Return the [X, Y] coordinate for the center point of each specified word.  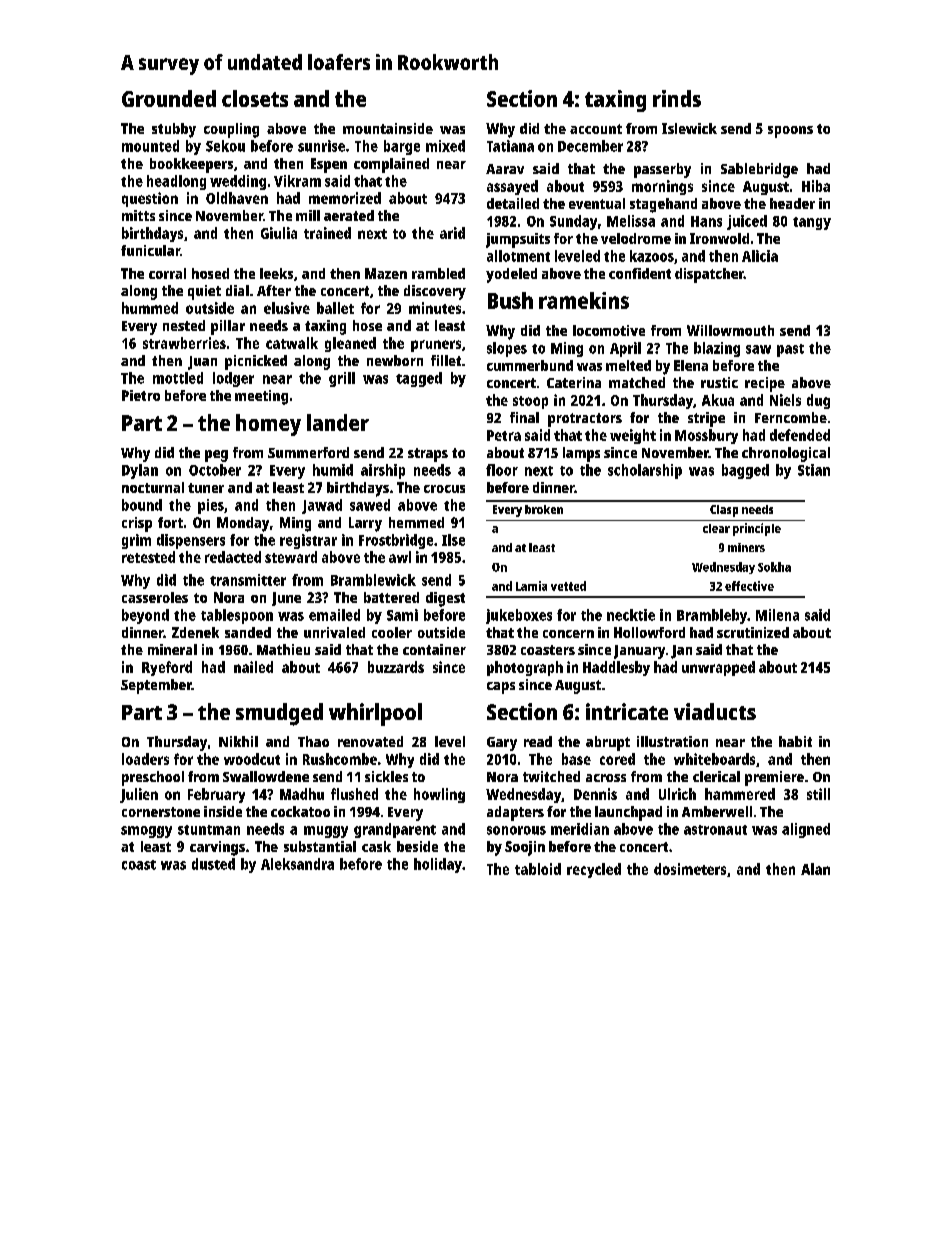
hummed [150, 308]
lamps [581, 454]
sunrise [321, 146]
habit [795, 741]
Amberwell [717, 811]
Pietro [141, 395]
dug [818, 401]
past [790, 350]
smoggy [146, 832]
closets [255, 98]
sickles [386, 776]
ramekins [584, 300]
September [156, 686]
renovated [370, 741]
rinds [677, 98]
